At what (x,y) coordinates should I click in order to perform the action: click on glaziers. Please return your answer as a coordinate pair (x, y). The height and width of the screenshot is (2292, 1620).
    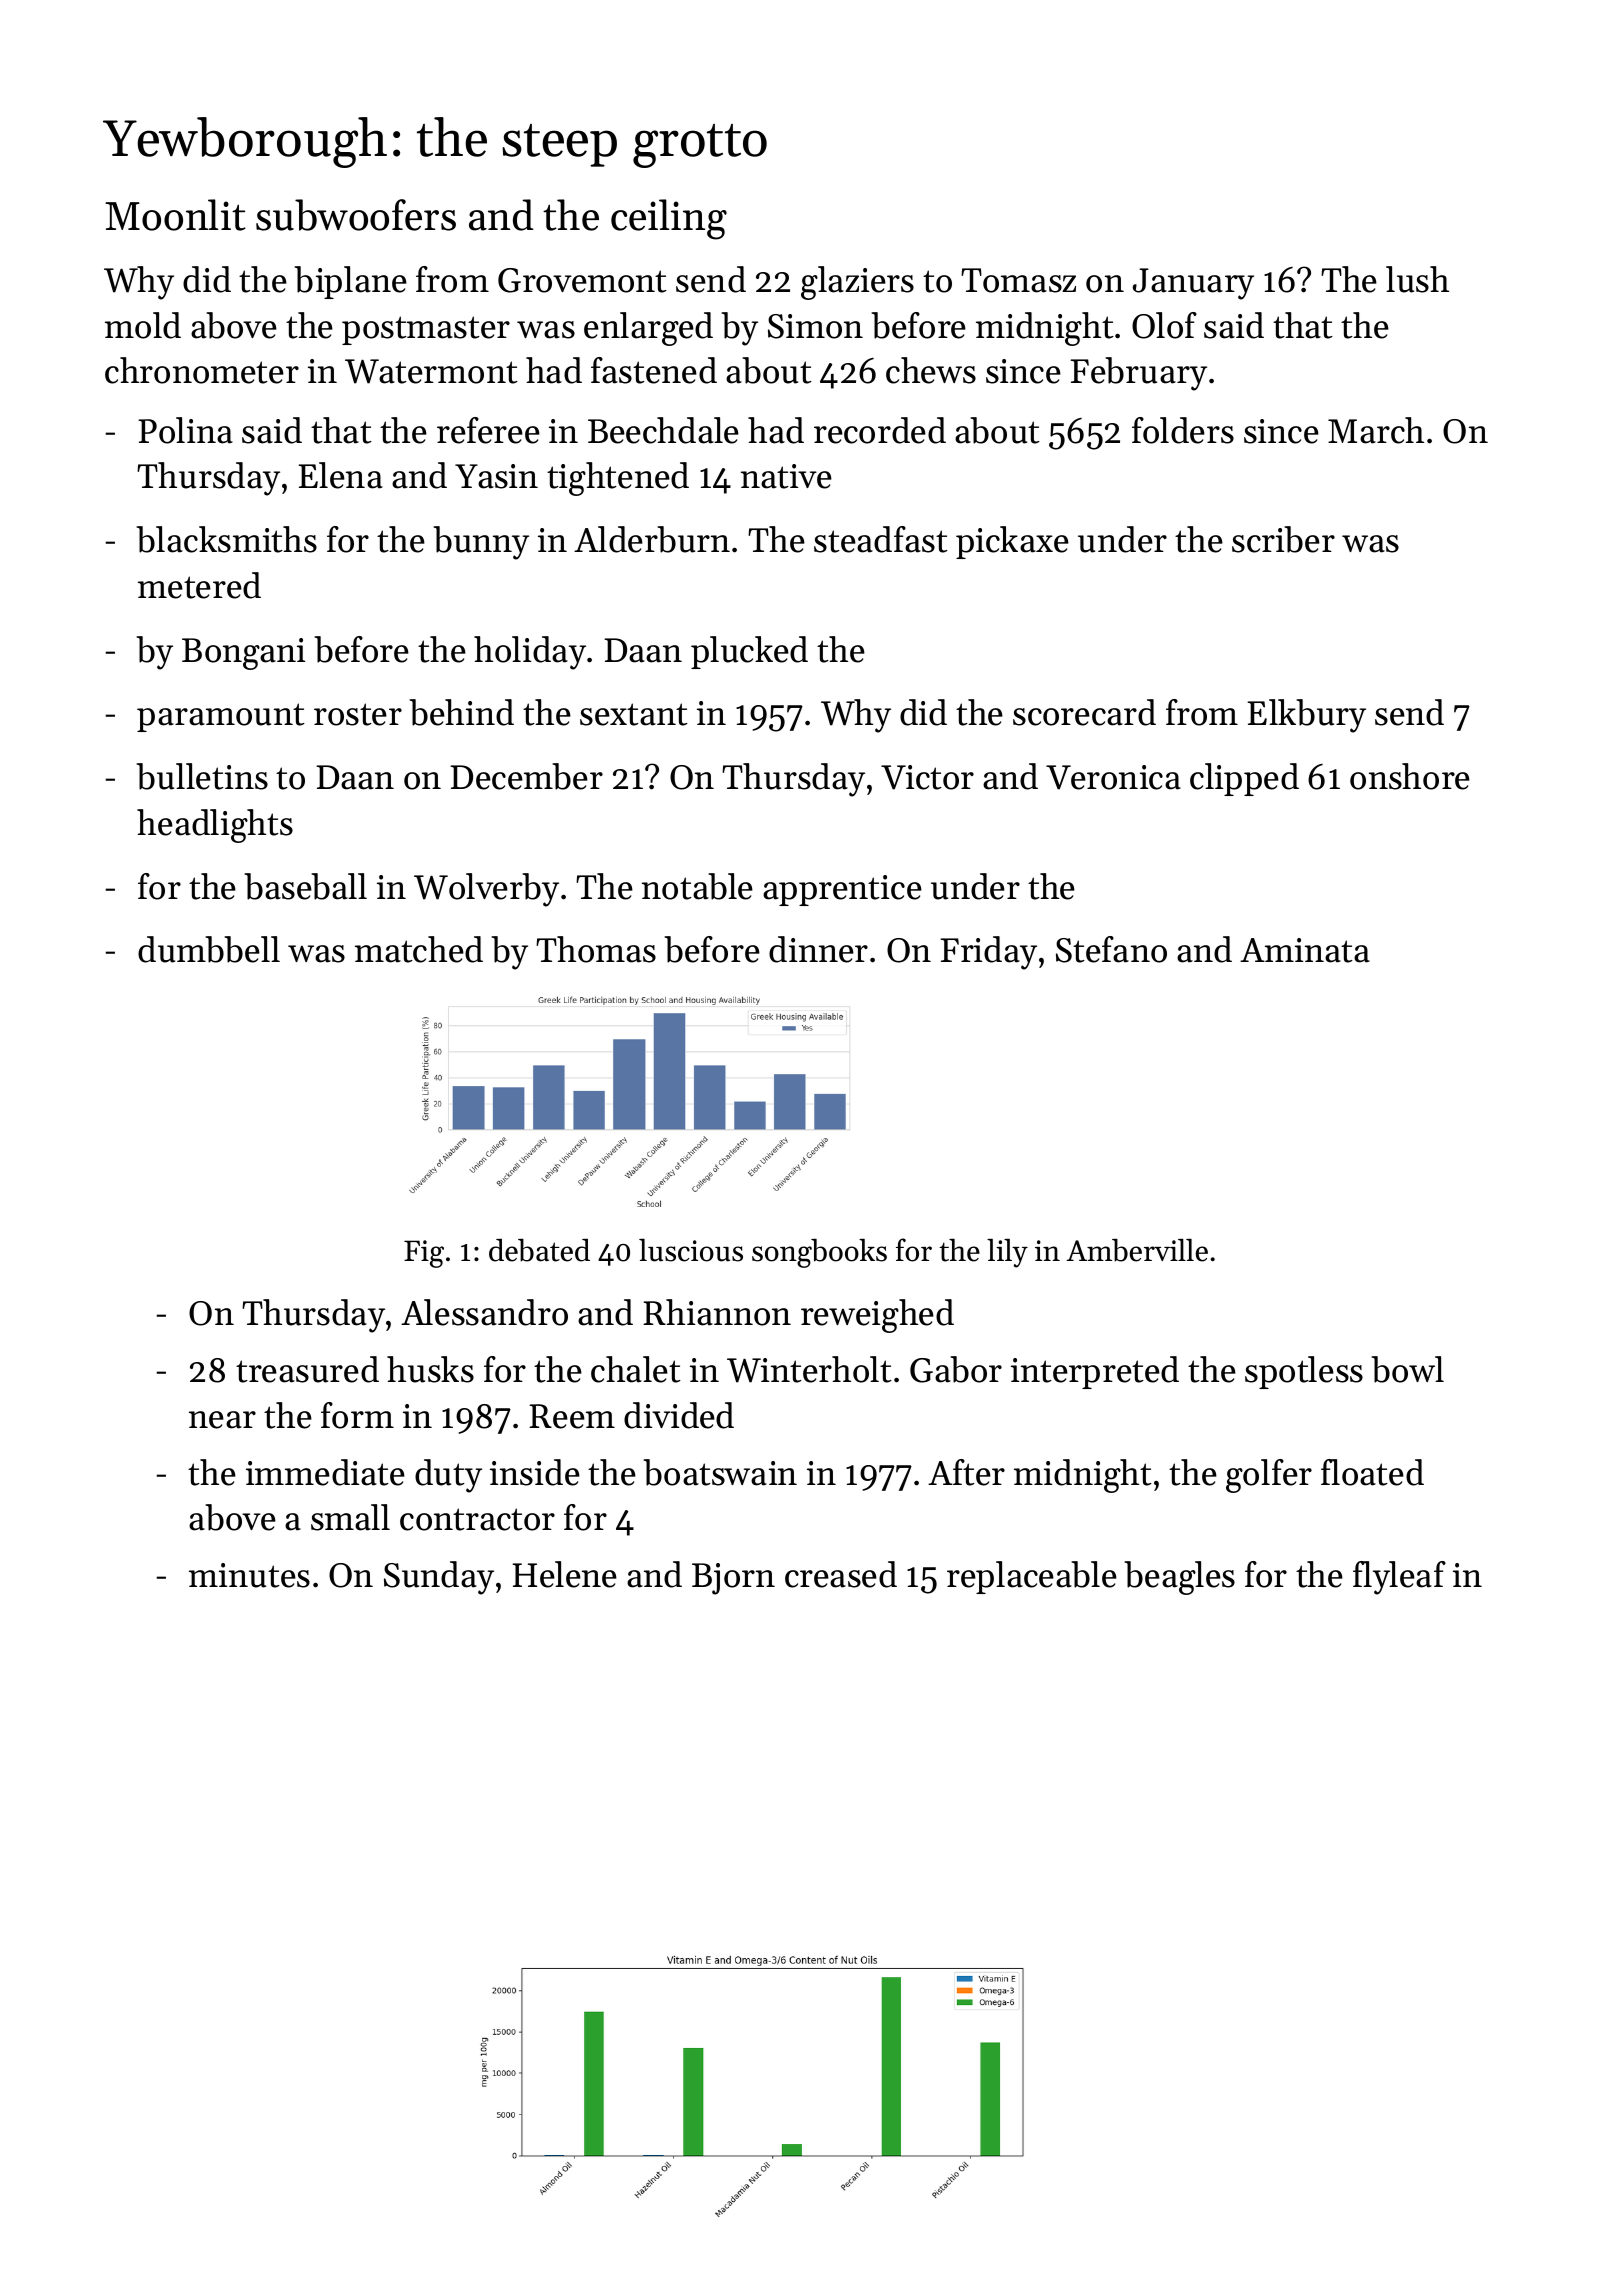
    Looking at the image, I should click on (857, 283).
